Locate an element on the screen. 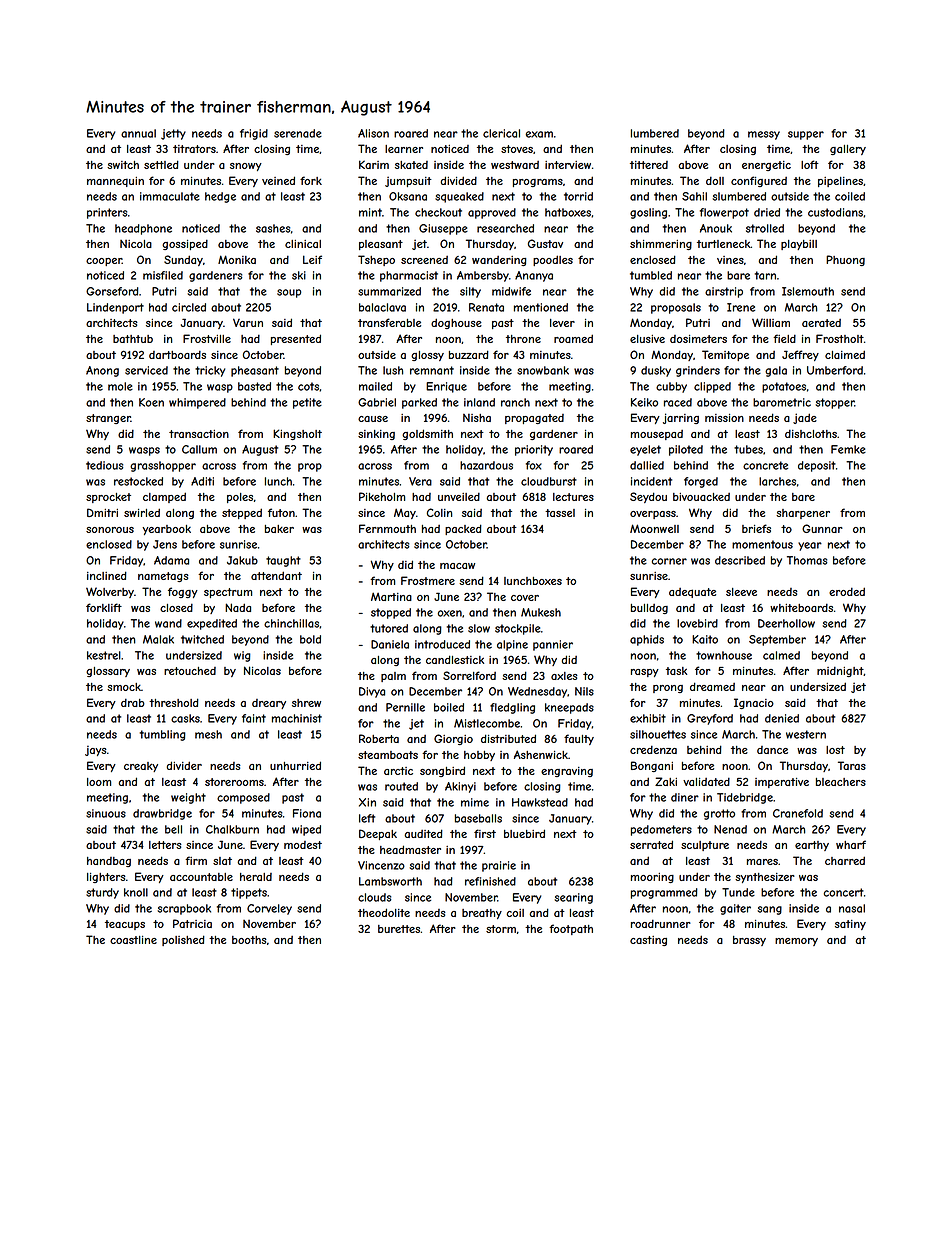 The width and height of the screenshot is (952, 1233). midnight is located at coordinates (840, 672).
